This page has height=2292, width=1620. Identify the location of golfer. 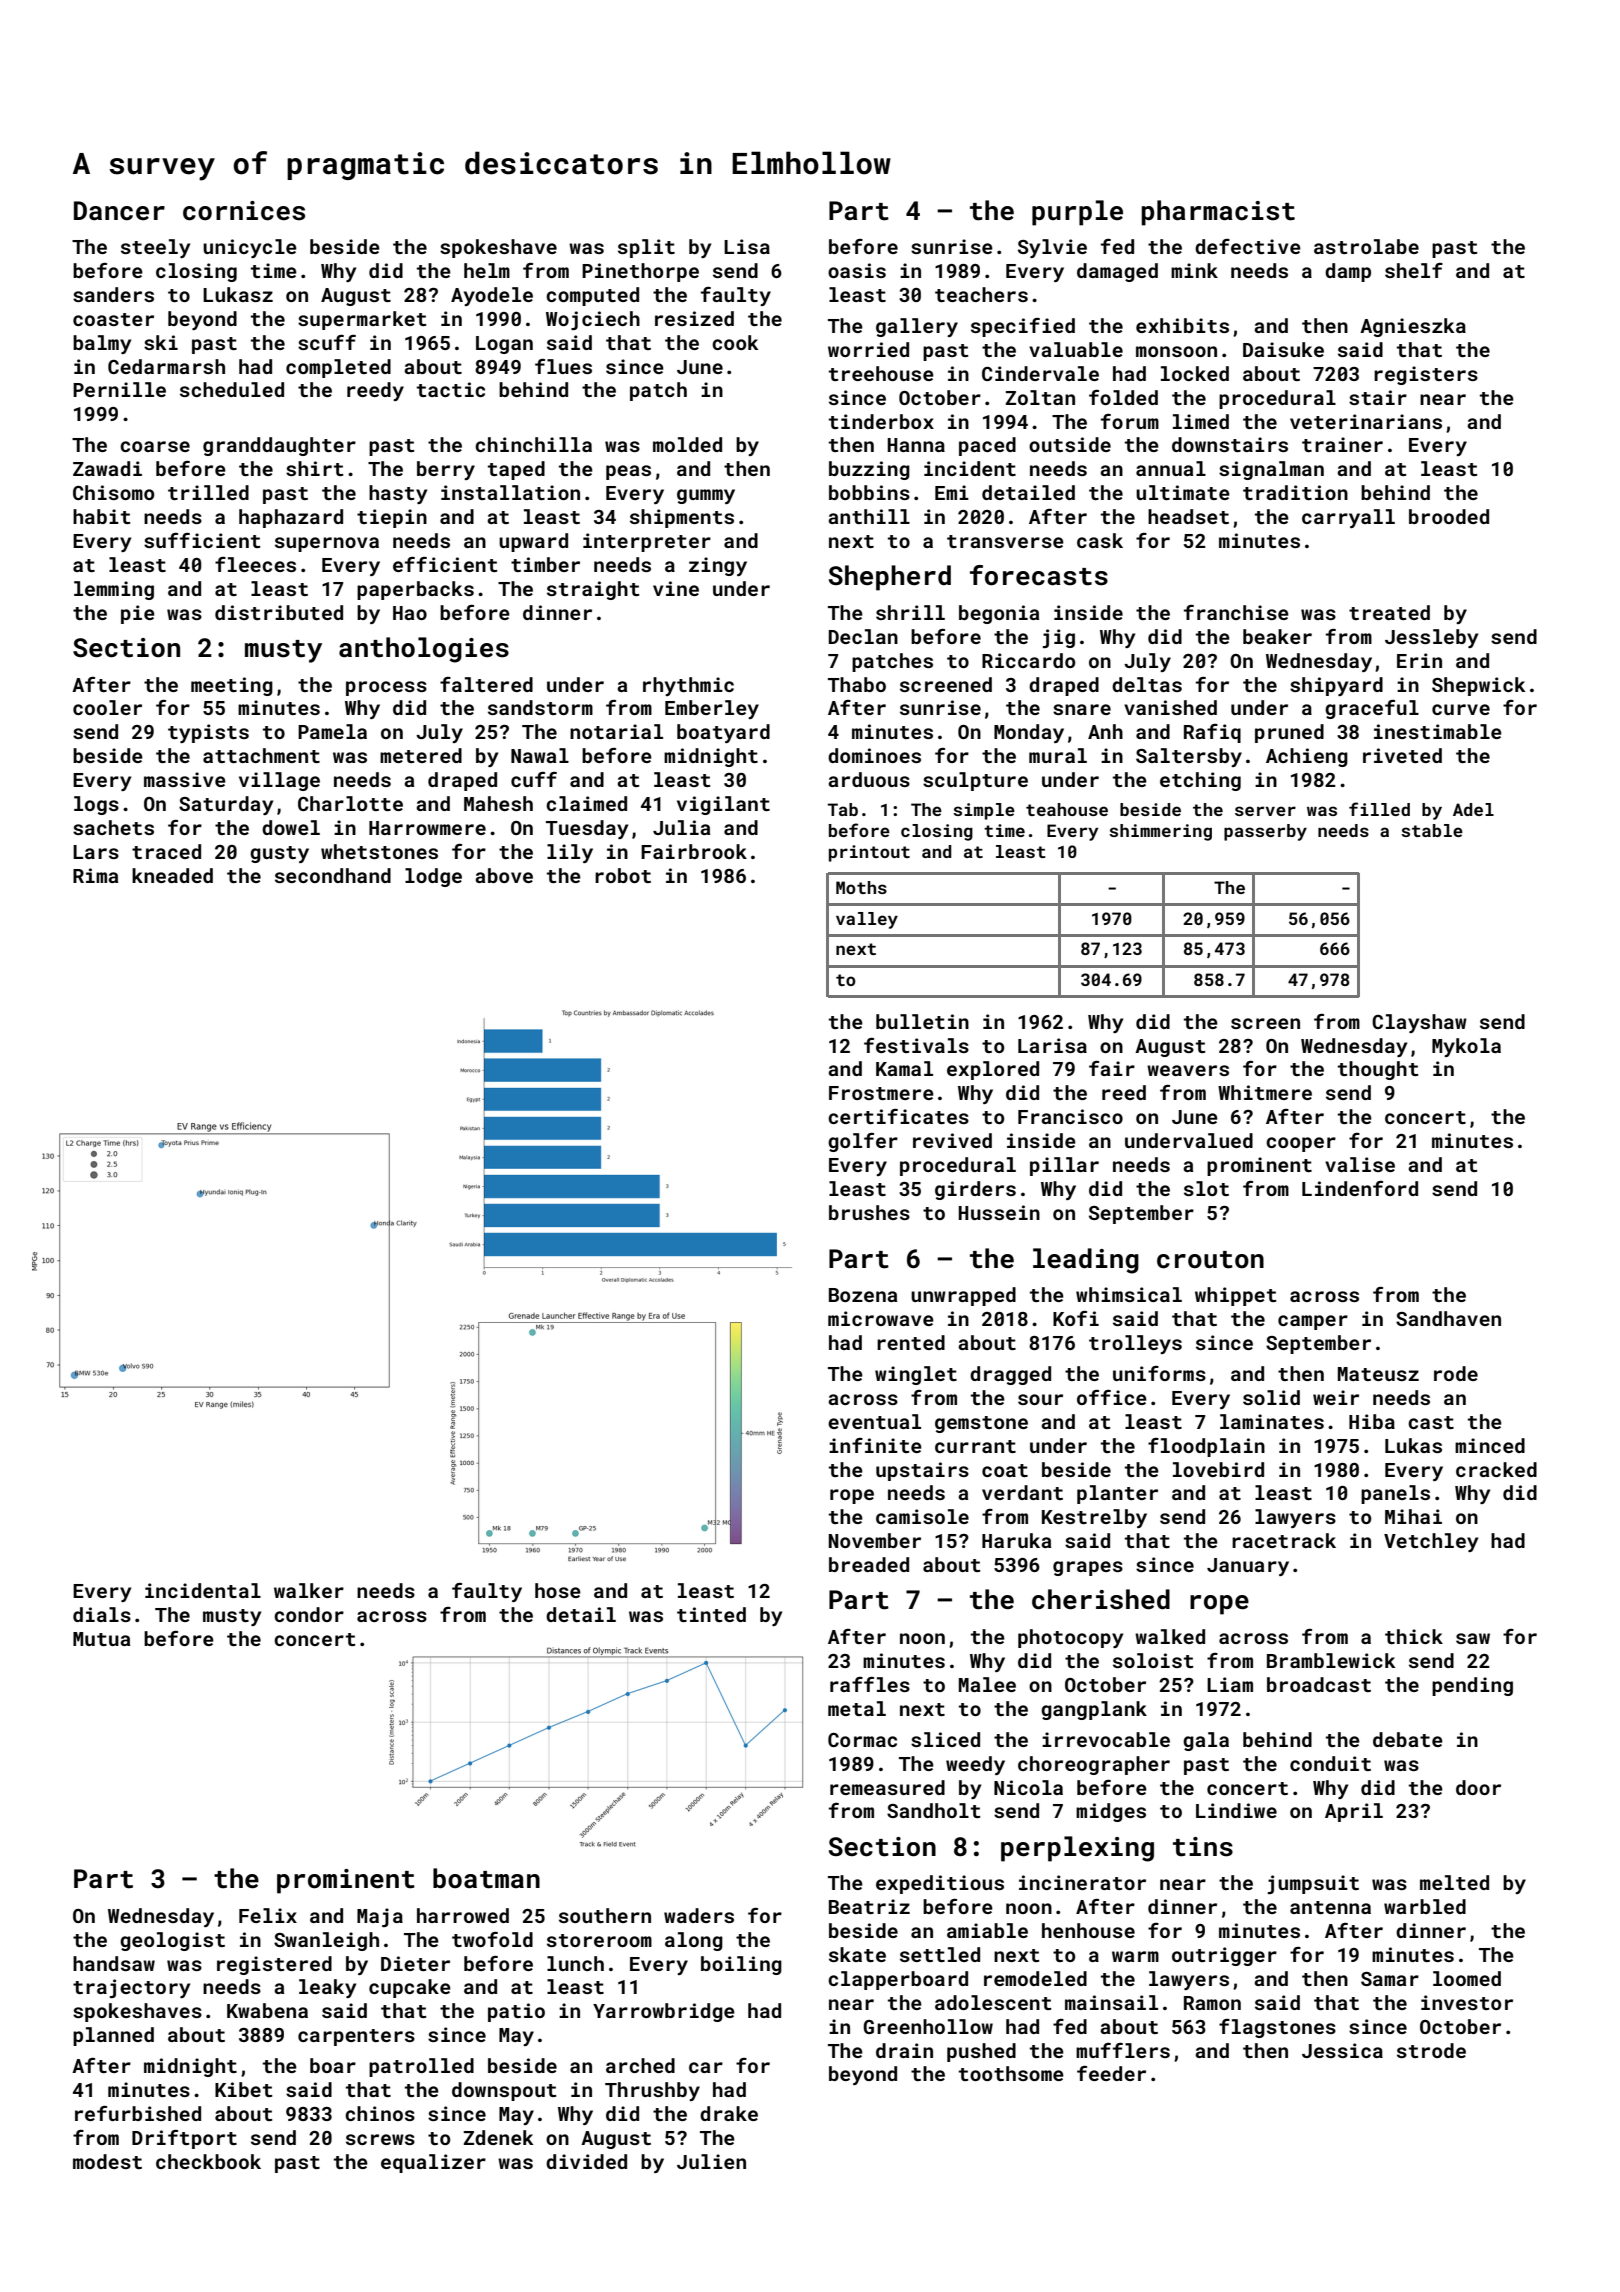
(863, 1142).
